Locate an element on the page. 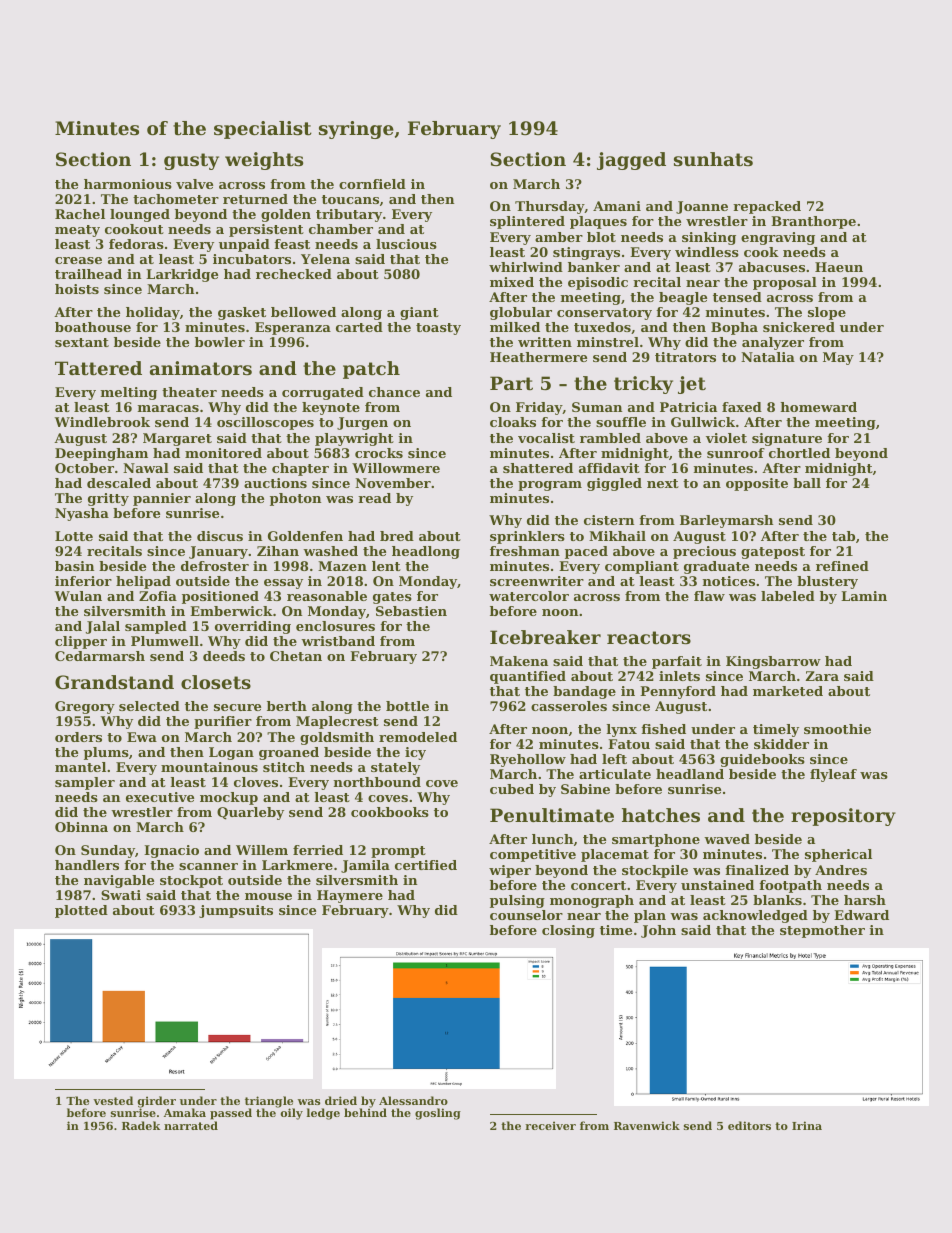 The width and height of the page is (952, 1233). wiper is located at coordinates (510, 871).
